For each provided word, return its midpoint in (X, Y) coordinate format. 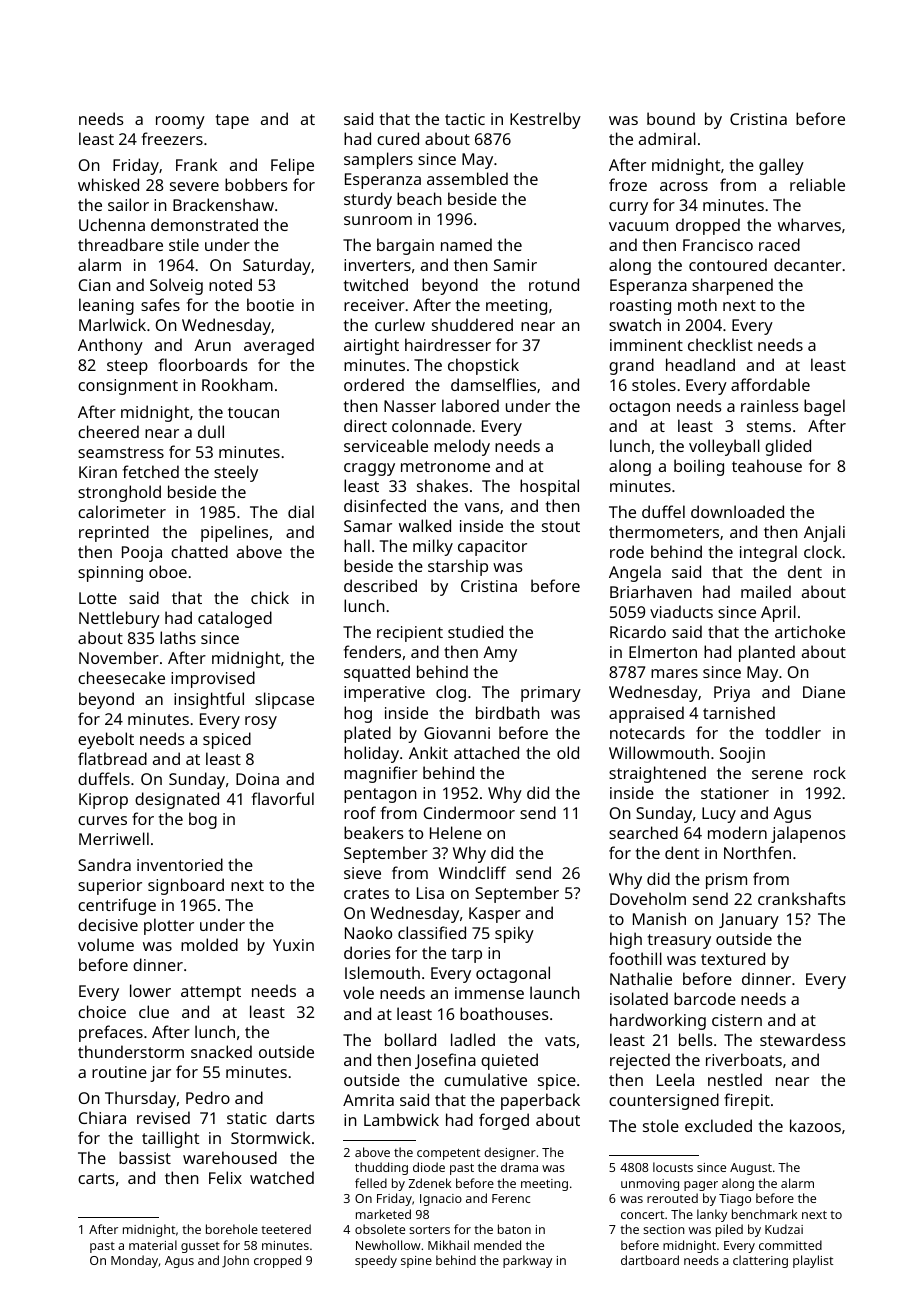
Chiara (102, 1117)
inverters (377, 265)
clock (822, 551)
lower (150, 990)
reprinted (114, 533)
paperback (540, 1101)
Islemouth (382, 972)
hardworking (658, 1021)
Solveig (176, 286)
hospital (549, 487)
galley (781, 166)
